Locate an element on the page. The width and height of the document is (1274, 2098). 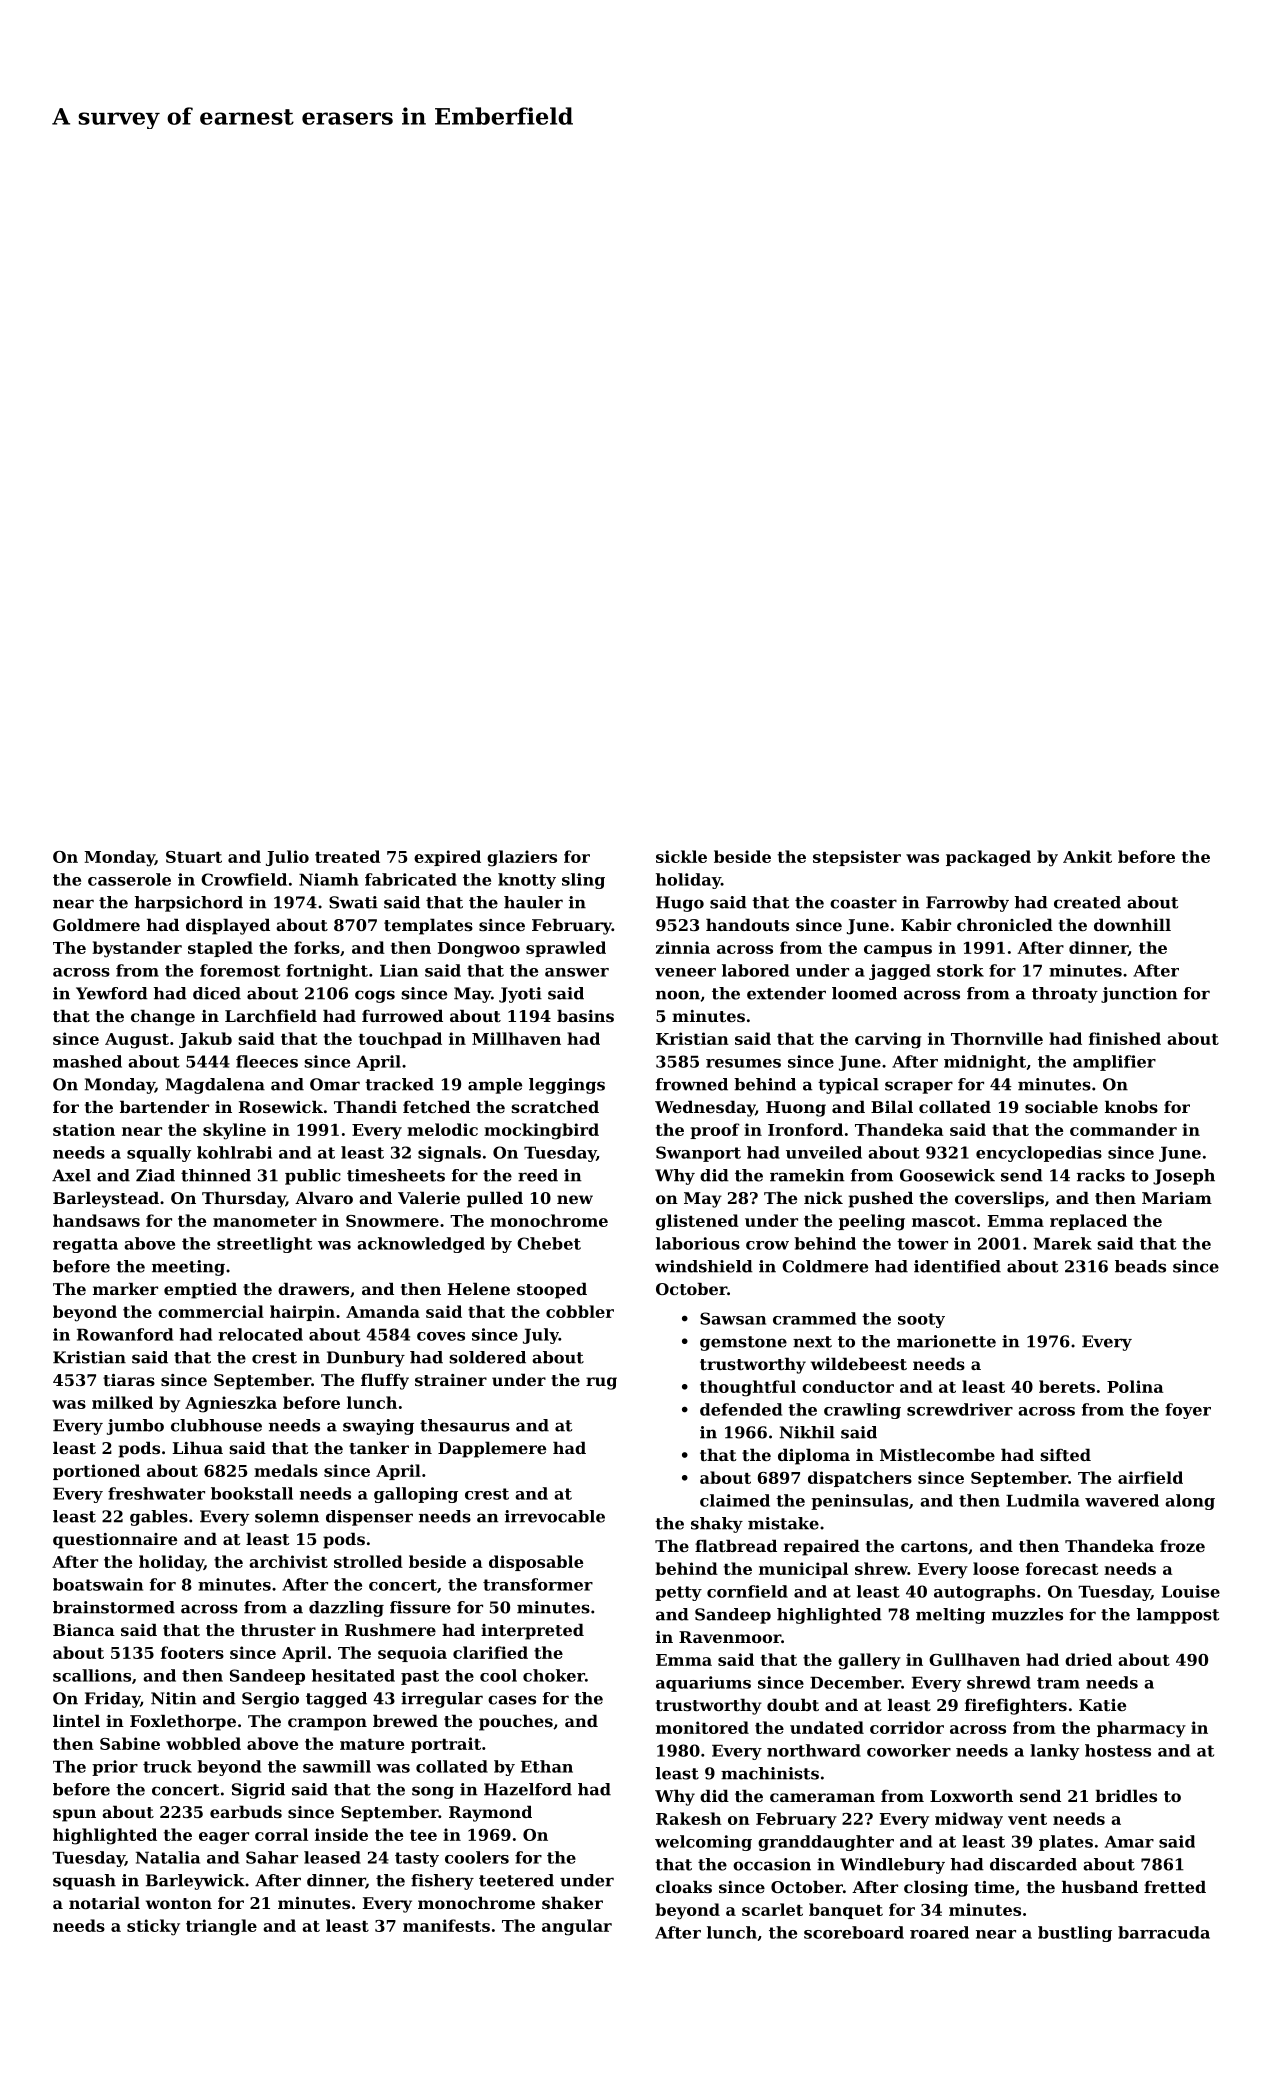
triangle is located at coordinates (221, 1927).
